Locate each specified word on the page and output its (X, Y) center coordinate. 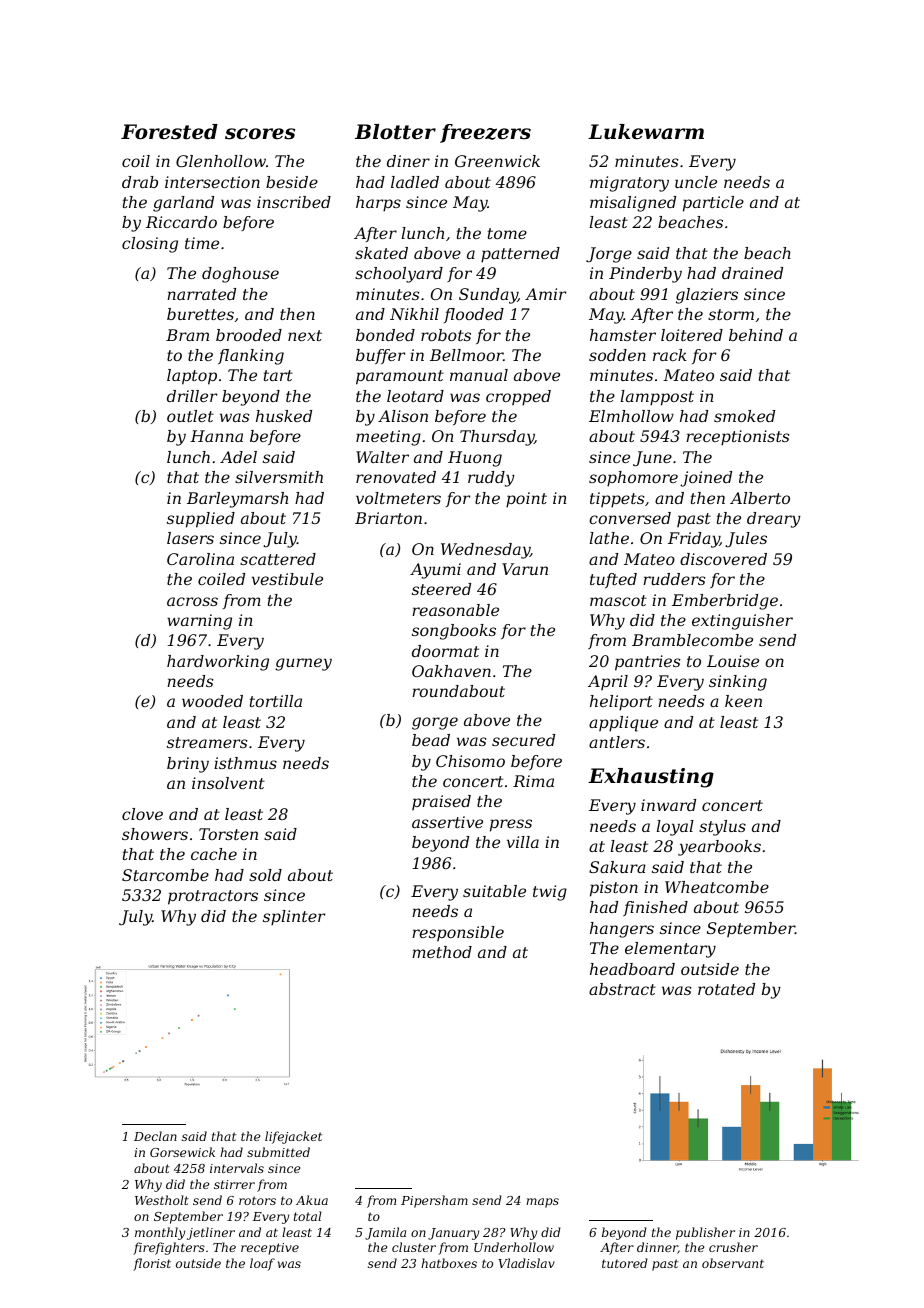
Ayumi (435, 571)
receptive (270, 1249)
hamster (623, 335)
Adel (238, 457)
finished (655, 908)
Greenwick (497, 161)
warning (199, 622)
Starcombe (165, 875)
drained (752, 273)
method (442, 952)
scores (260, 134)
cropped (518, 398)
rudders (674, 579)
